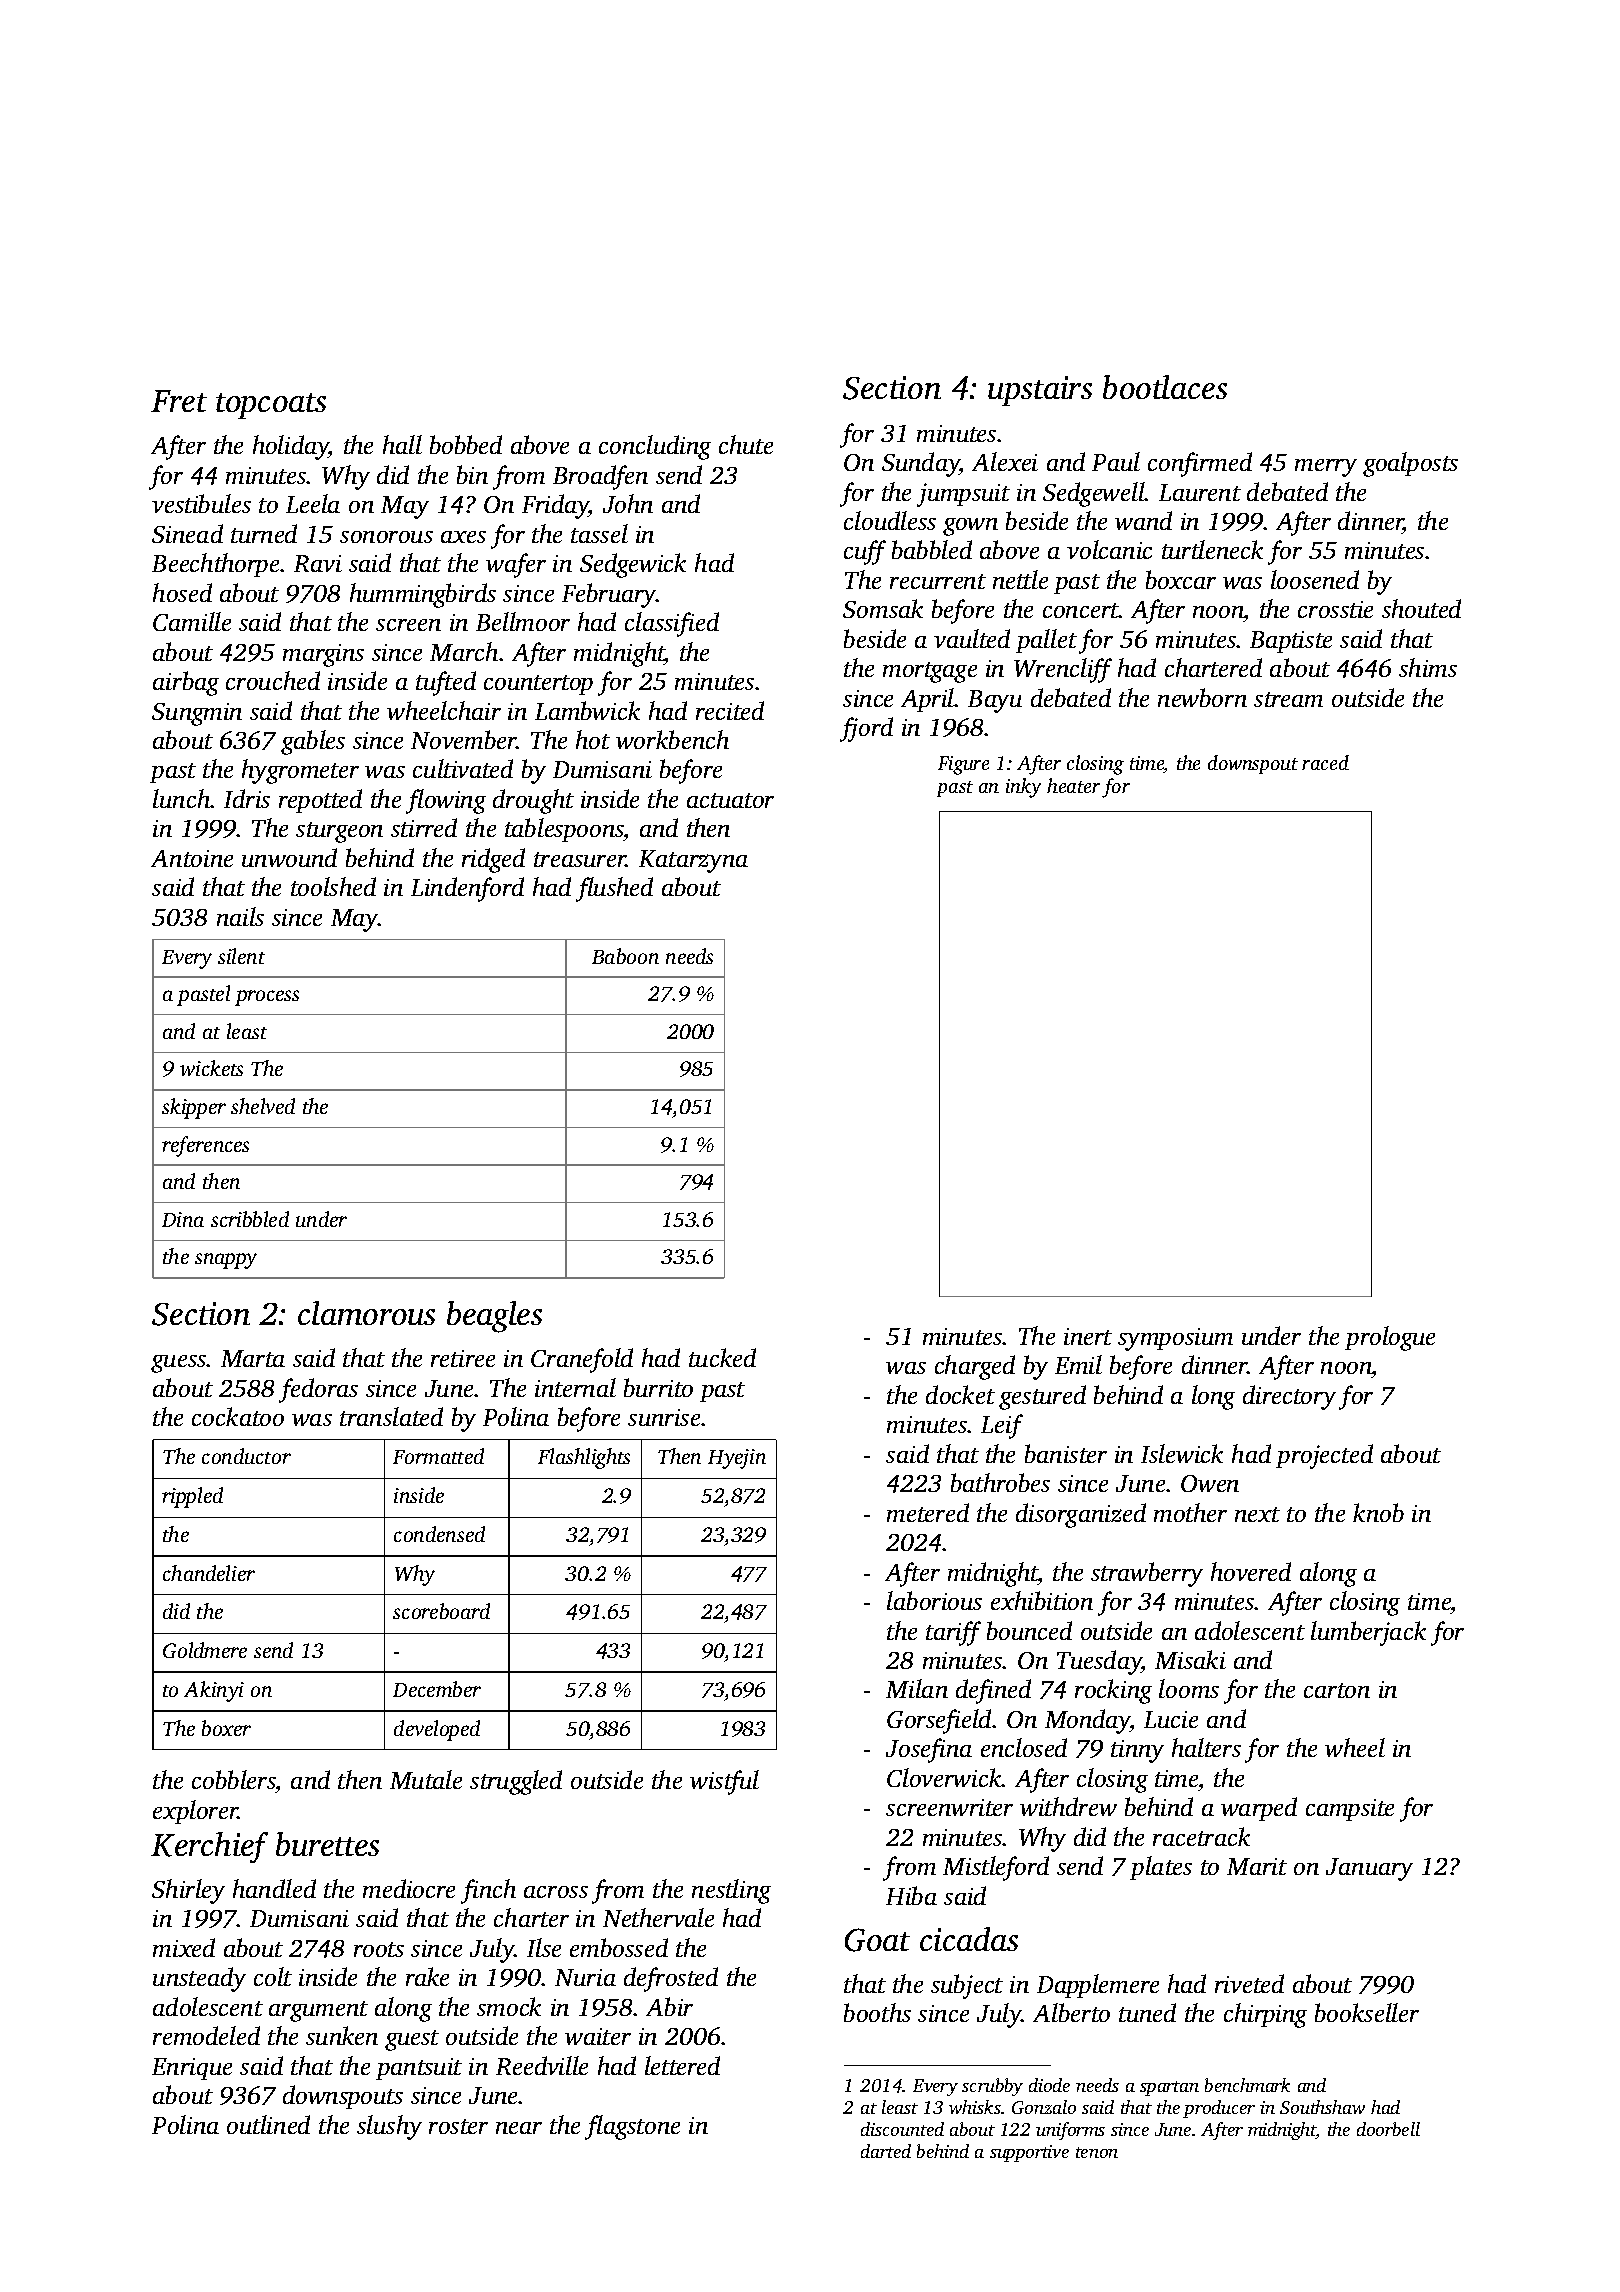 This image has width=1620, height=2292. Describe the element at coordinates (655, 447) in the image. I see `concluding` at that location.
